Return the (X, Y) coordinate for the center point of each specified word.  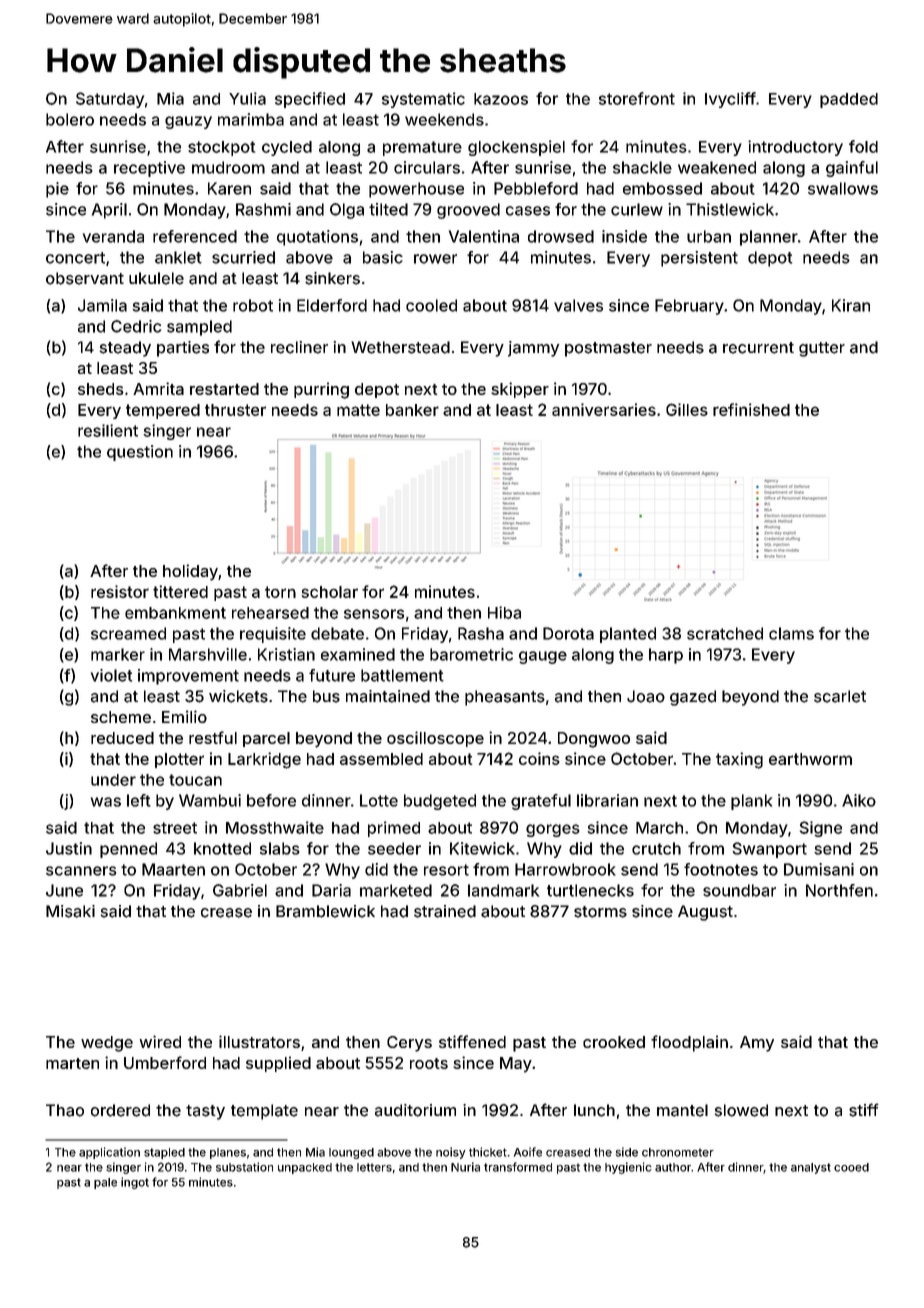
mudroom (228, 167)
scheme (121, 717)
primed (394, 829)
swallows (843, 188)
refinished (751, 409)
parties (183, 349)
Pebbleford (536, 188)
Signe (821, 829)
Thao (65, 1110)
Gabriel (240, 890)
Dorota (568, 633)
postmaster (608, 349)
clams (791, 633)
